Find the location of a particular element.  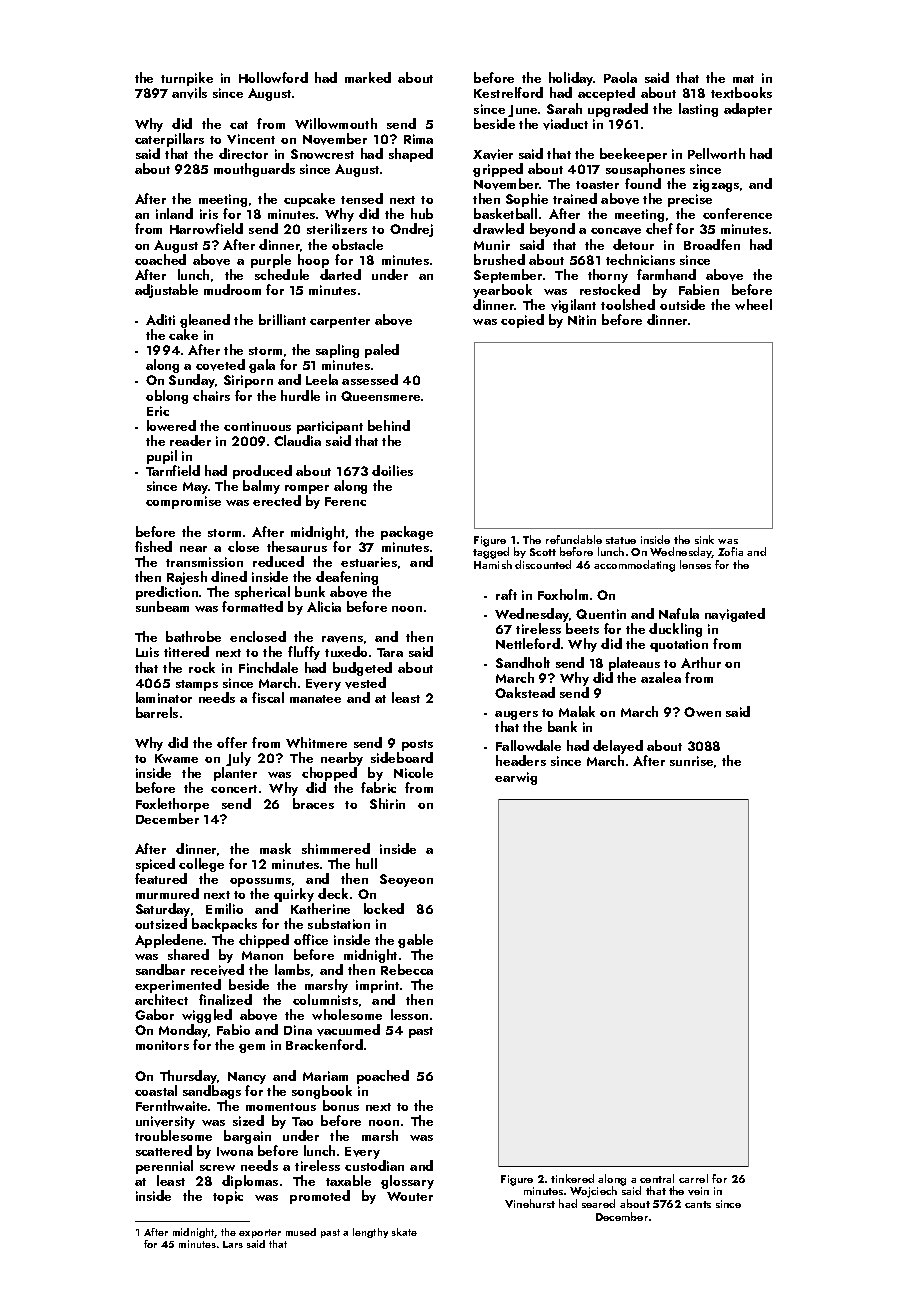

fiscal is located at coordinates (268, 697).
